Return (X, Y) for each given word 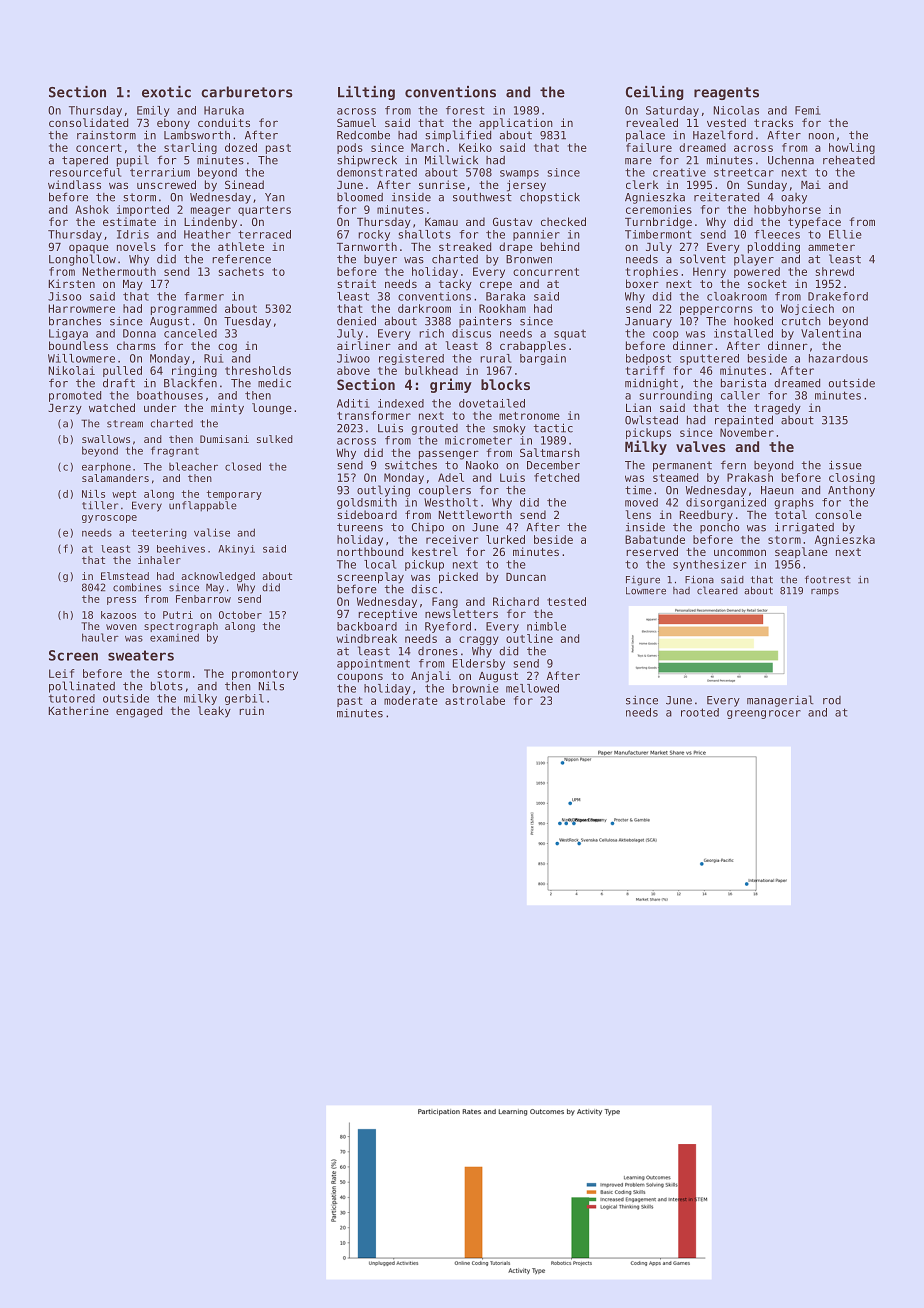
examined (174, 637)
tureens (360, 527)
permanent (682, 466)
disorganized (726, 503)
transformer (374, 415)
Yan (275, 197)
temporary (234, 495)
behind (560, 246)
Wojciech (807, 309)
